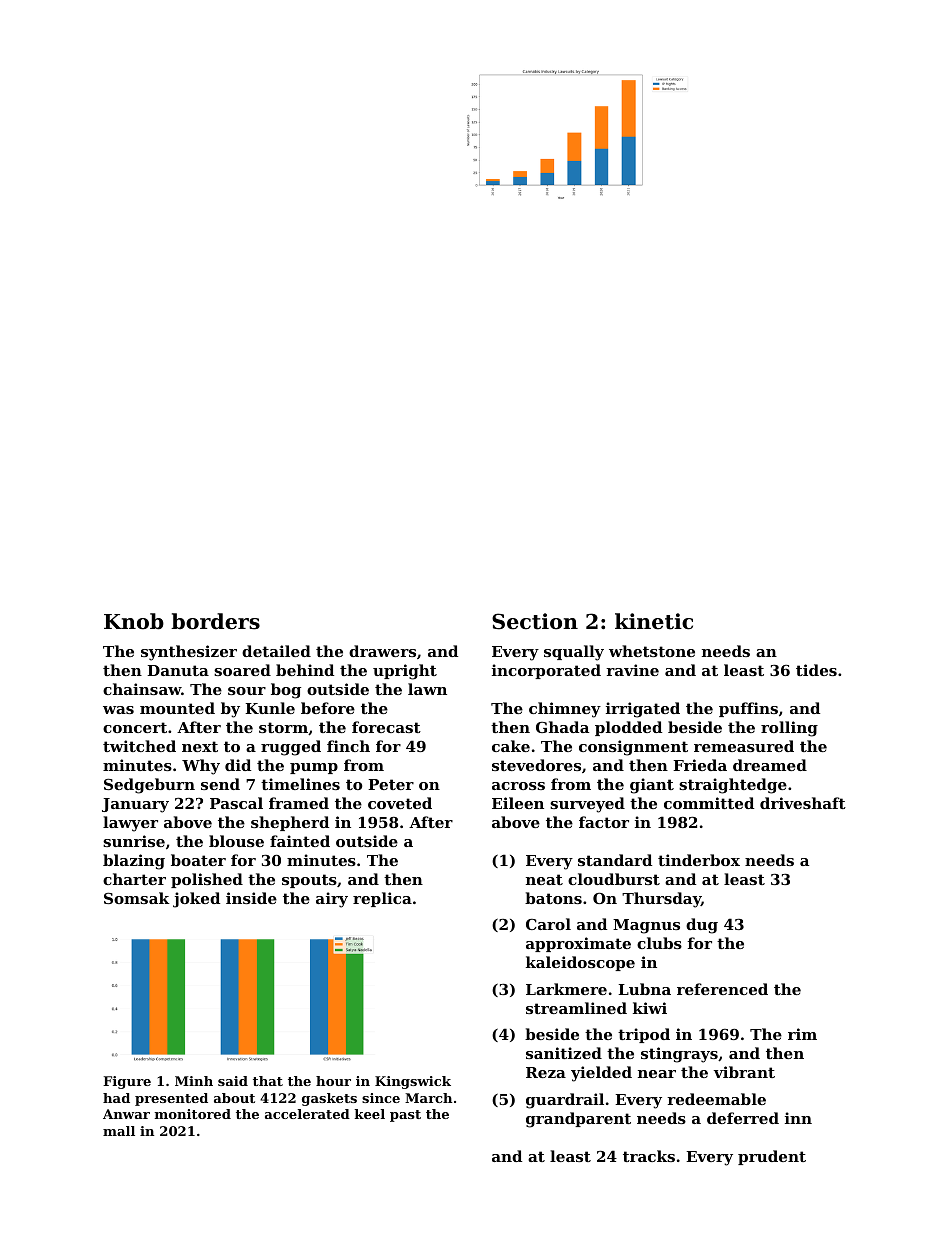 The width and height of the screenshot is (952, 1233). What do you see at coordinates (427, 689) in the screenshot?
I see `lawn` at bounding box center [427, 689].
